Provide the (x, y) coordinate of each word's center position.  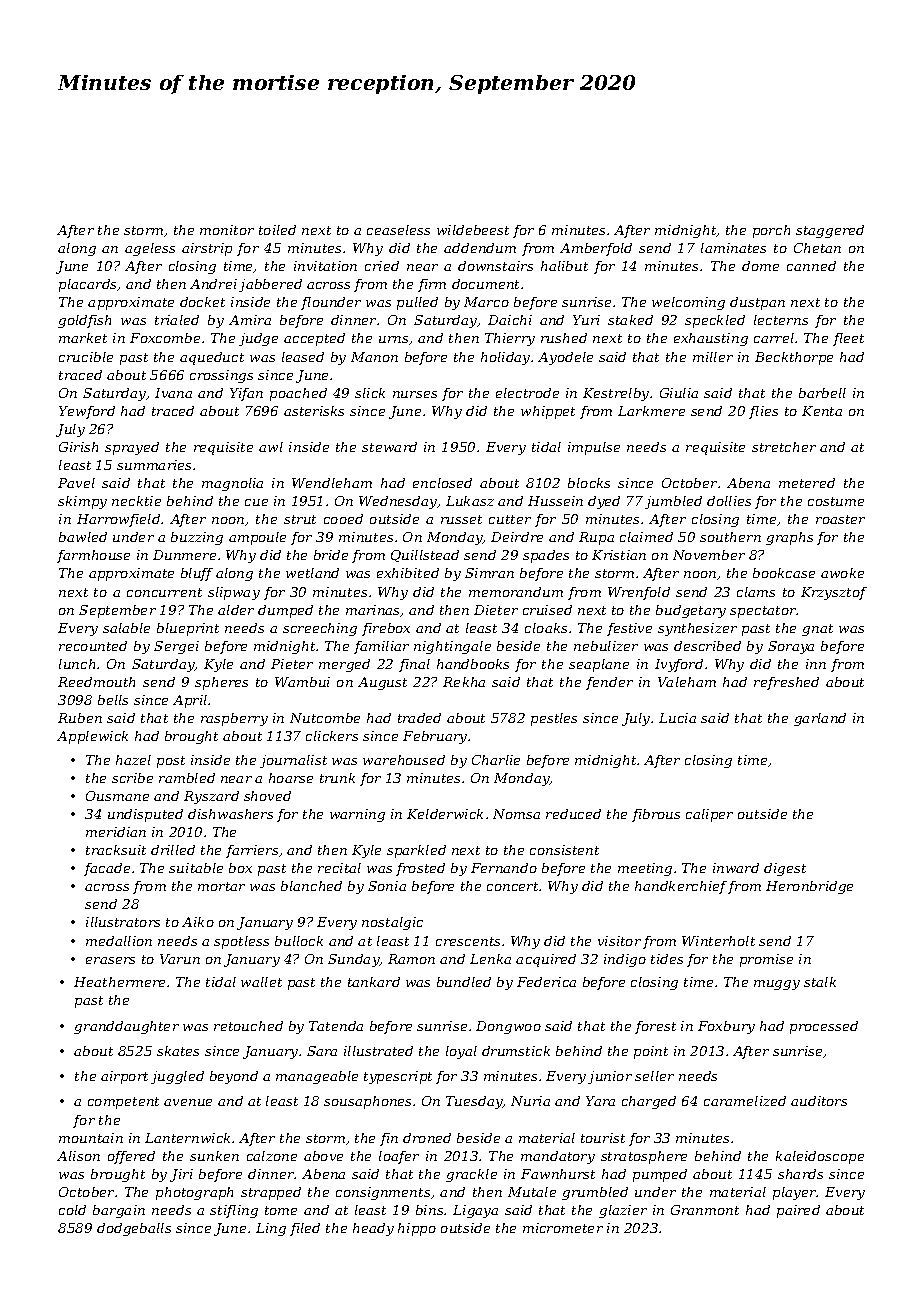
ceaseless (398, 230)
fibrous (656, 815)
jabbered (270, 285)
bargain (119, 1211)
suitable (196, 868)
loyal (461, 1052)
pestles (554, 719)
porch (771, 231)
